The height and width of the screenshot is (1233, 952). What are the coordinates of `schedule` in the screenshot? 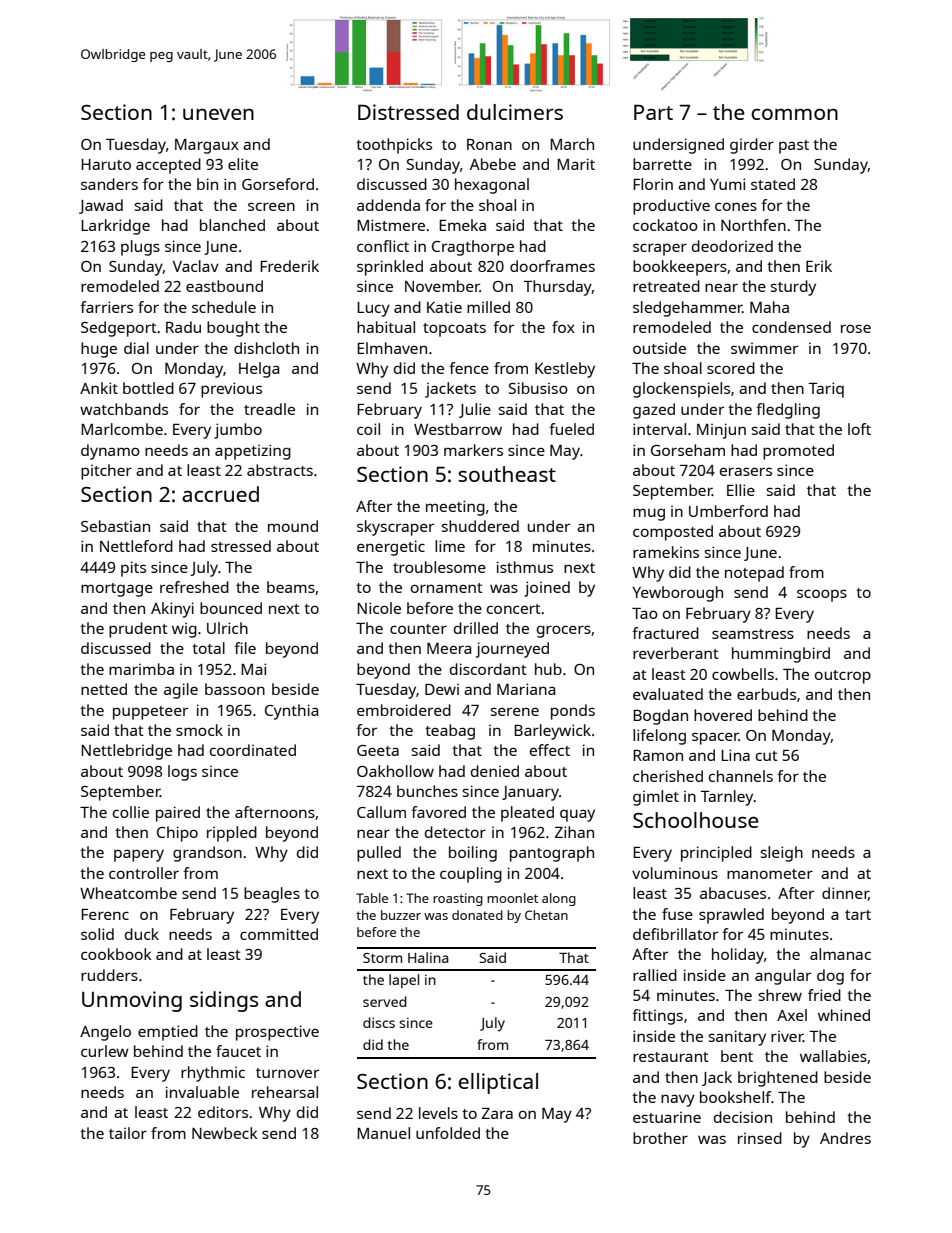 It's located at (224, 307).
